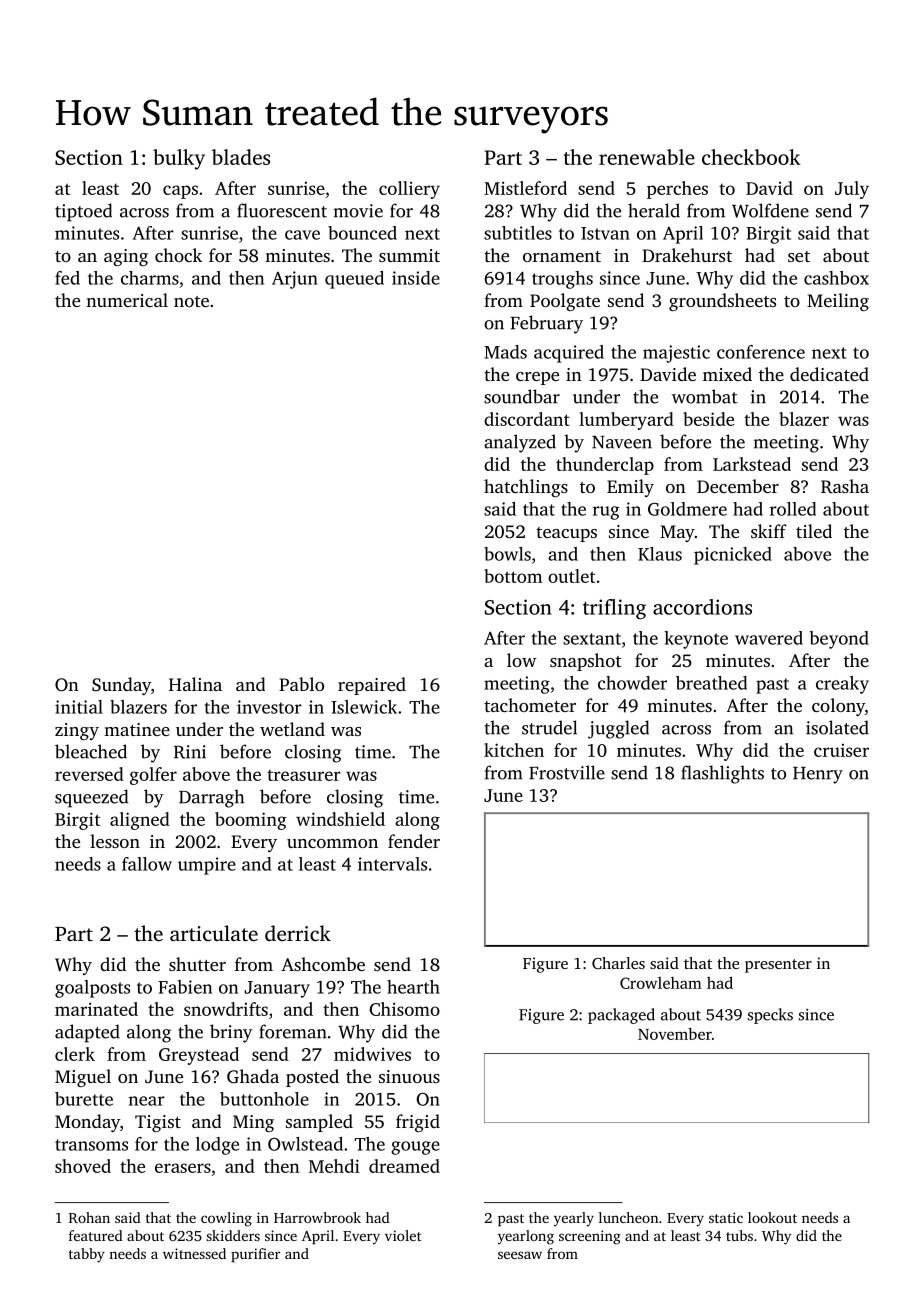  I want to click on near, so click(147, 1101).
